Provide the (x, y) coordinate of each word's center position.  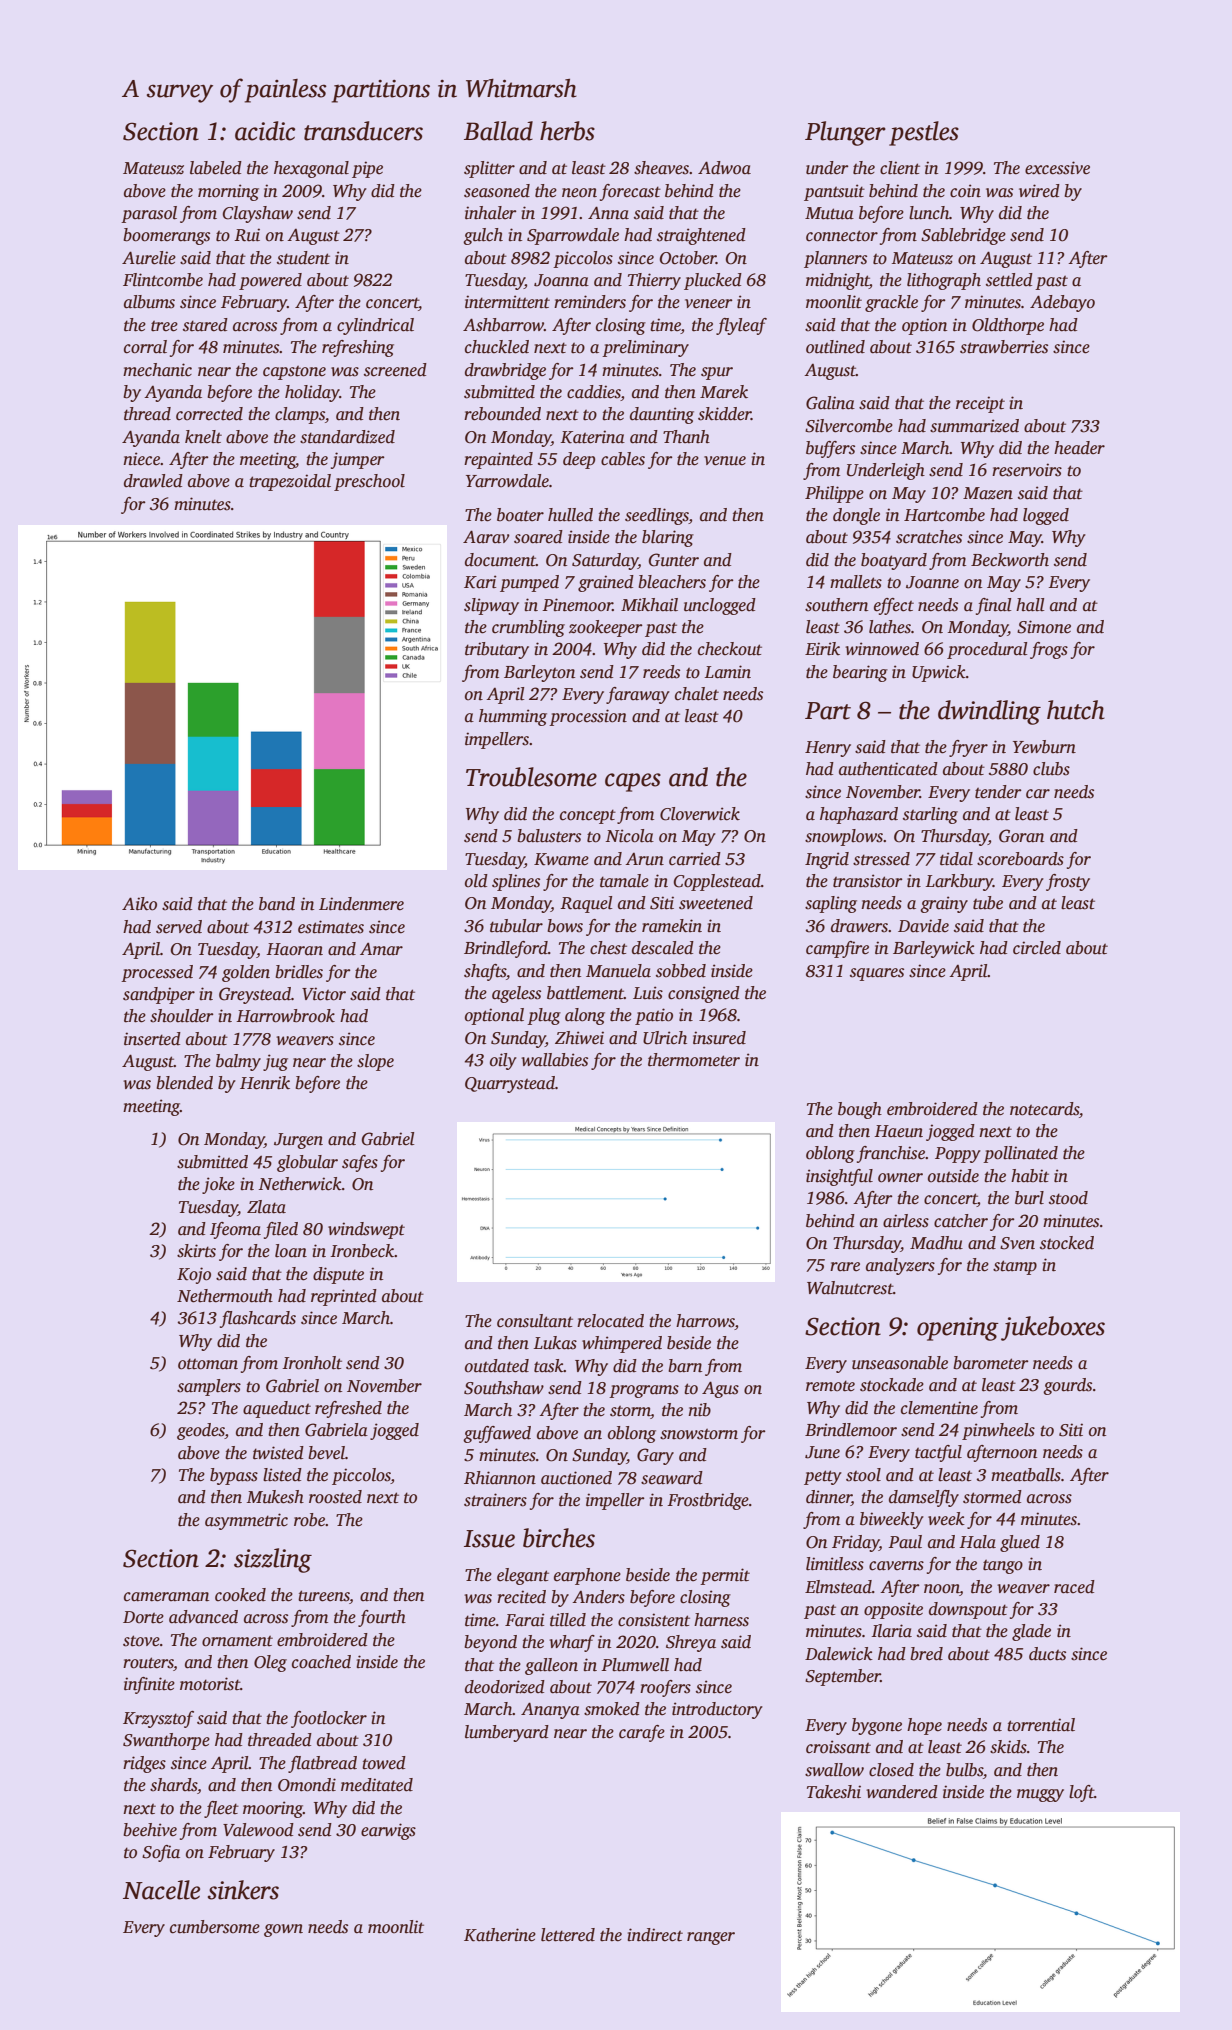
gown (283, 1930)
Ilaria (891, 1631)
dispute (338, 1275)
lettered (568, 1935)
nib (699, 1410)
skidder (724, 414)
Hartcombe (944, 515)
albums (149, 302)
